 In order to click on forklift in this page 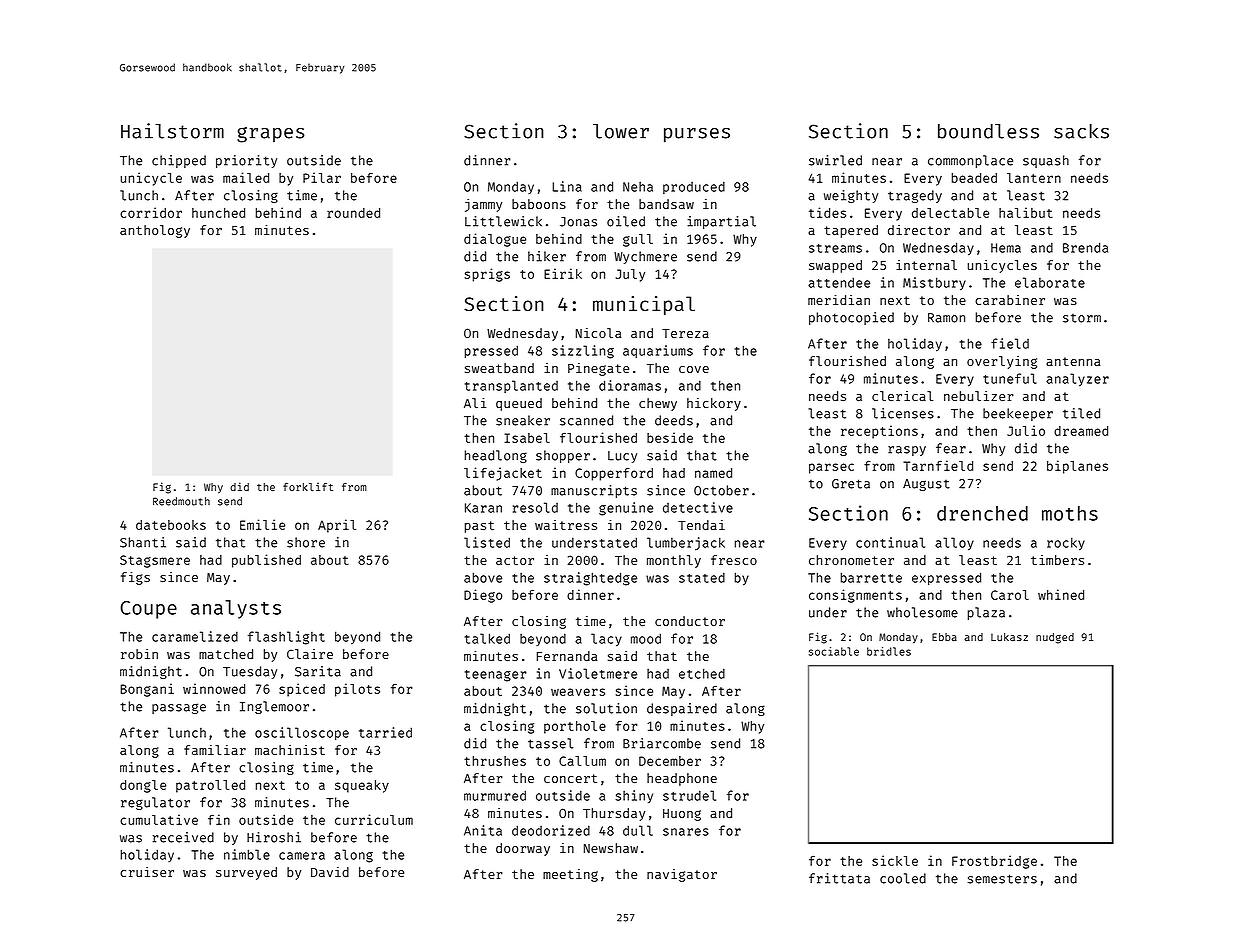, I will do `click(308, 487)`.
